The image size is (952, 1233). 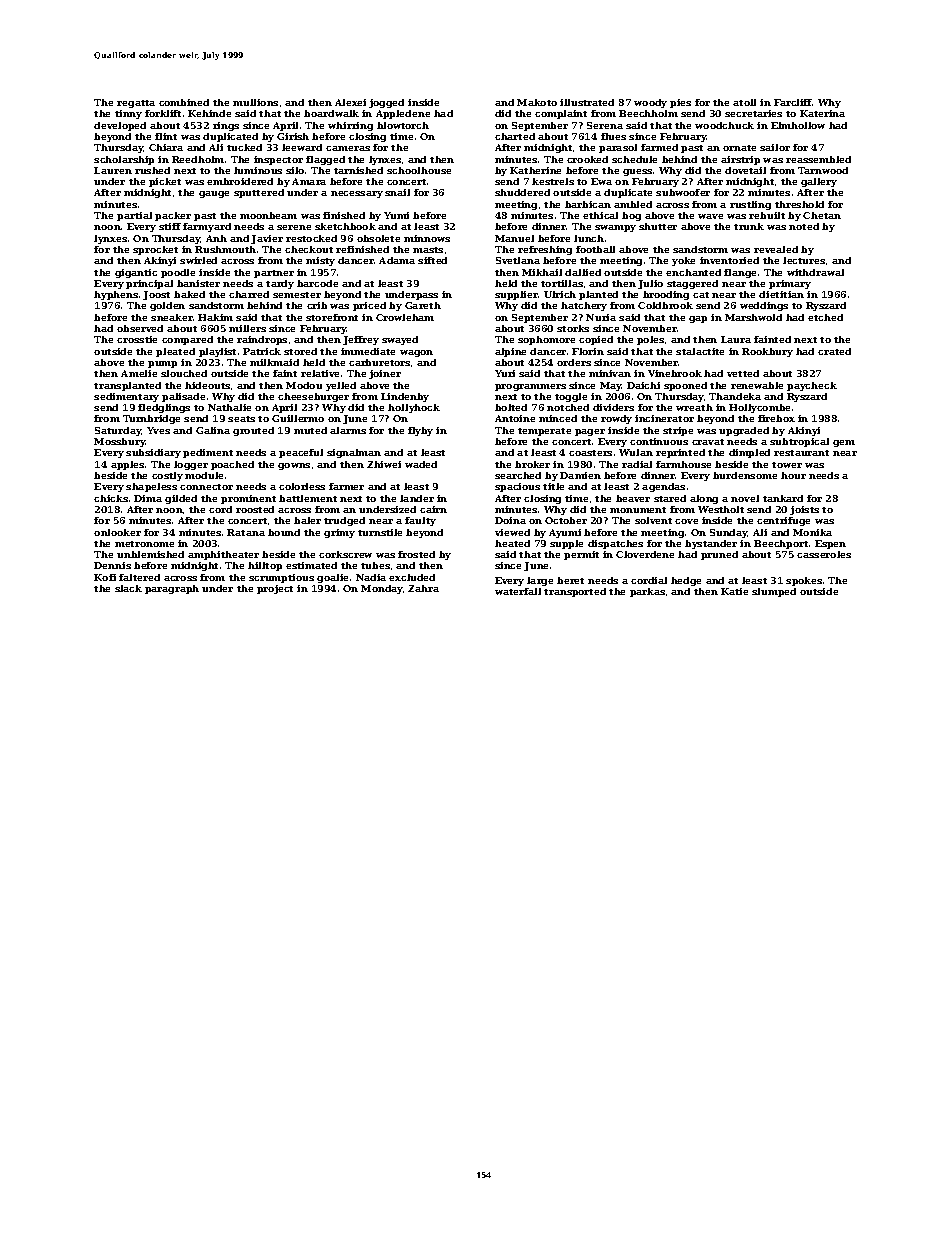 What do you see at coordinates (698, 319) in the image?
I see `gap` at bounding box center [698, 319].
